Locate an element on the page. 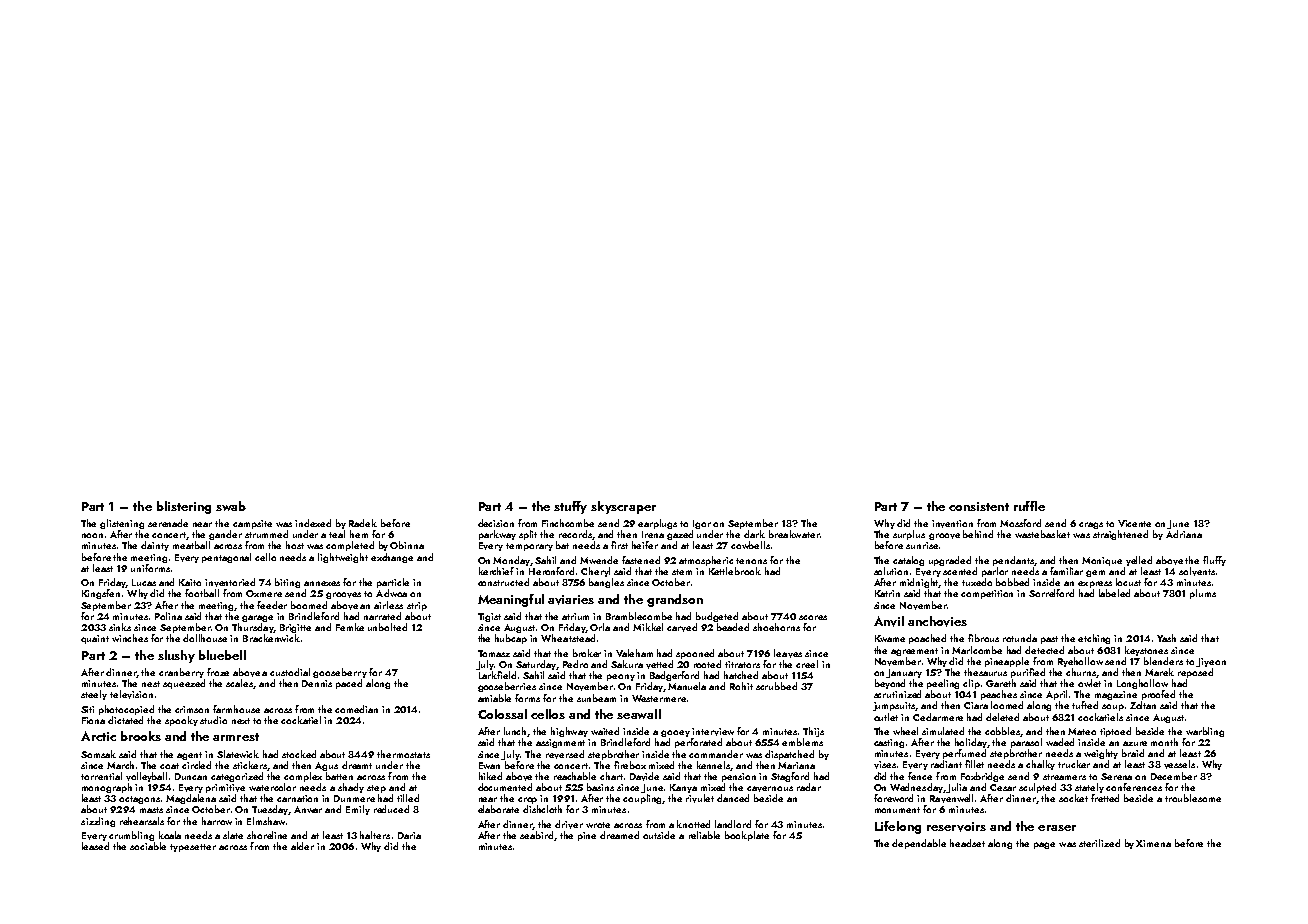 The image size is (1308, 924). midnight is located at coordinates (919, 583).
